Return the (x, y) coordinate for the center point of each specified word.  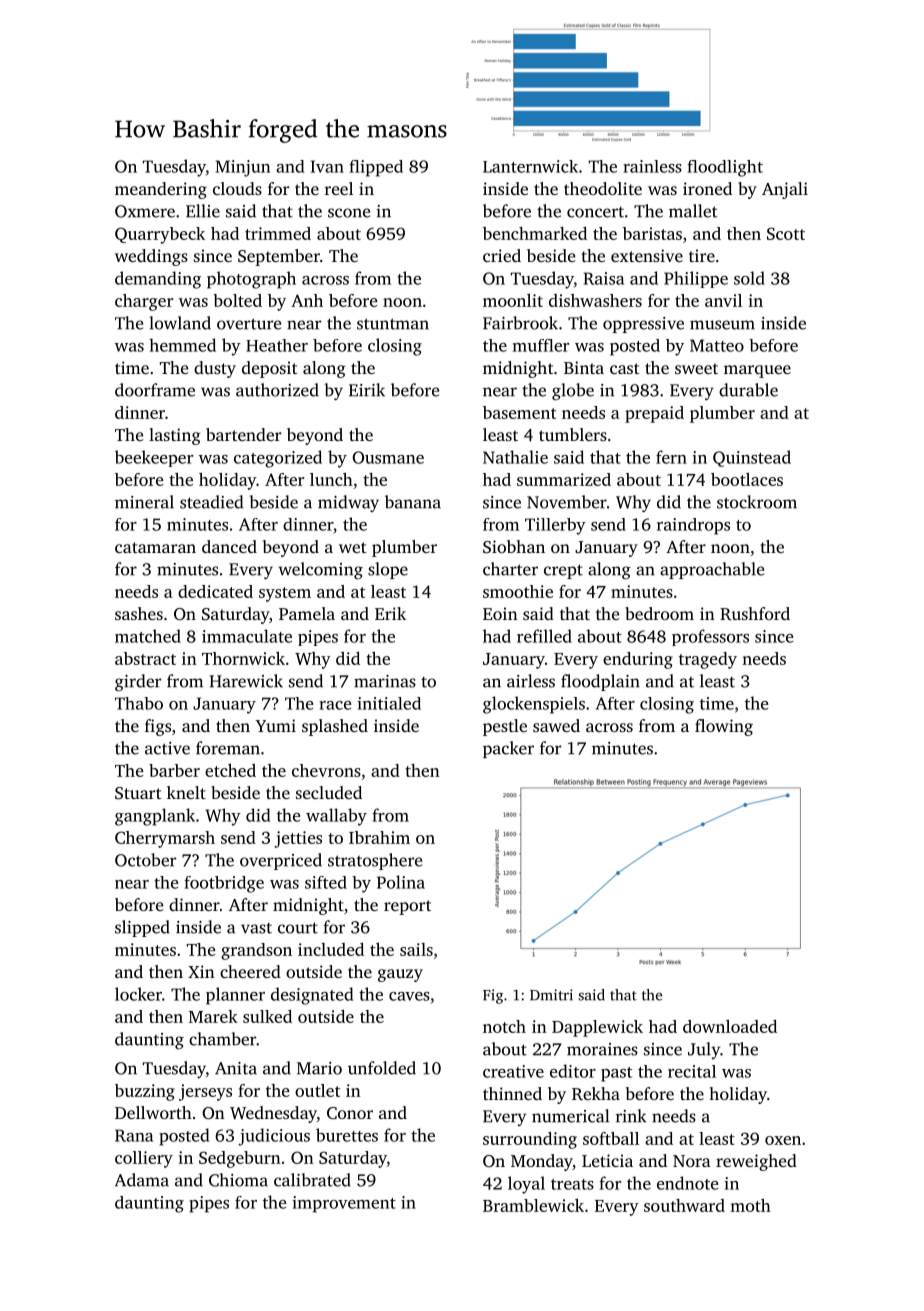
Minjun (242, 168)
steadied (211, 502)
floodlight (725, 168)
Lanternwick (530, 166)
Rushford (755, 613)
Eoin (500, 613)
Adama (142, 1180)
